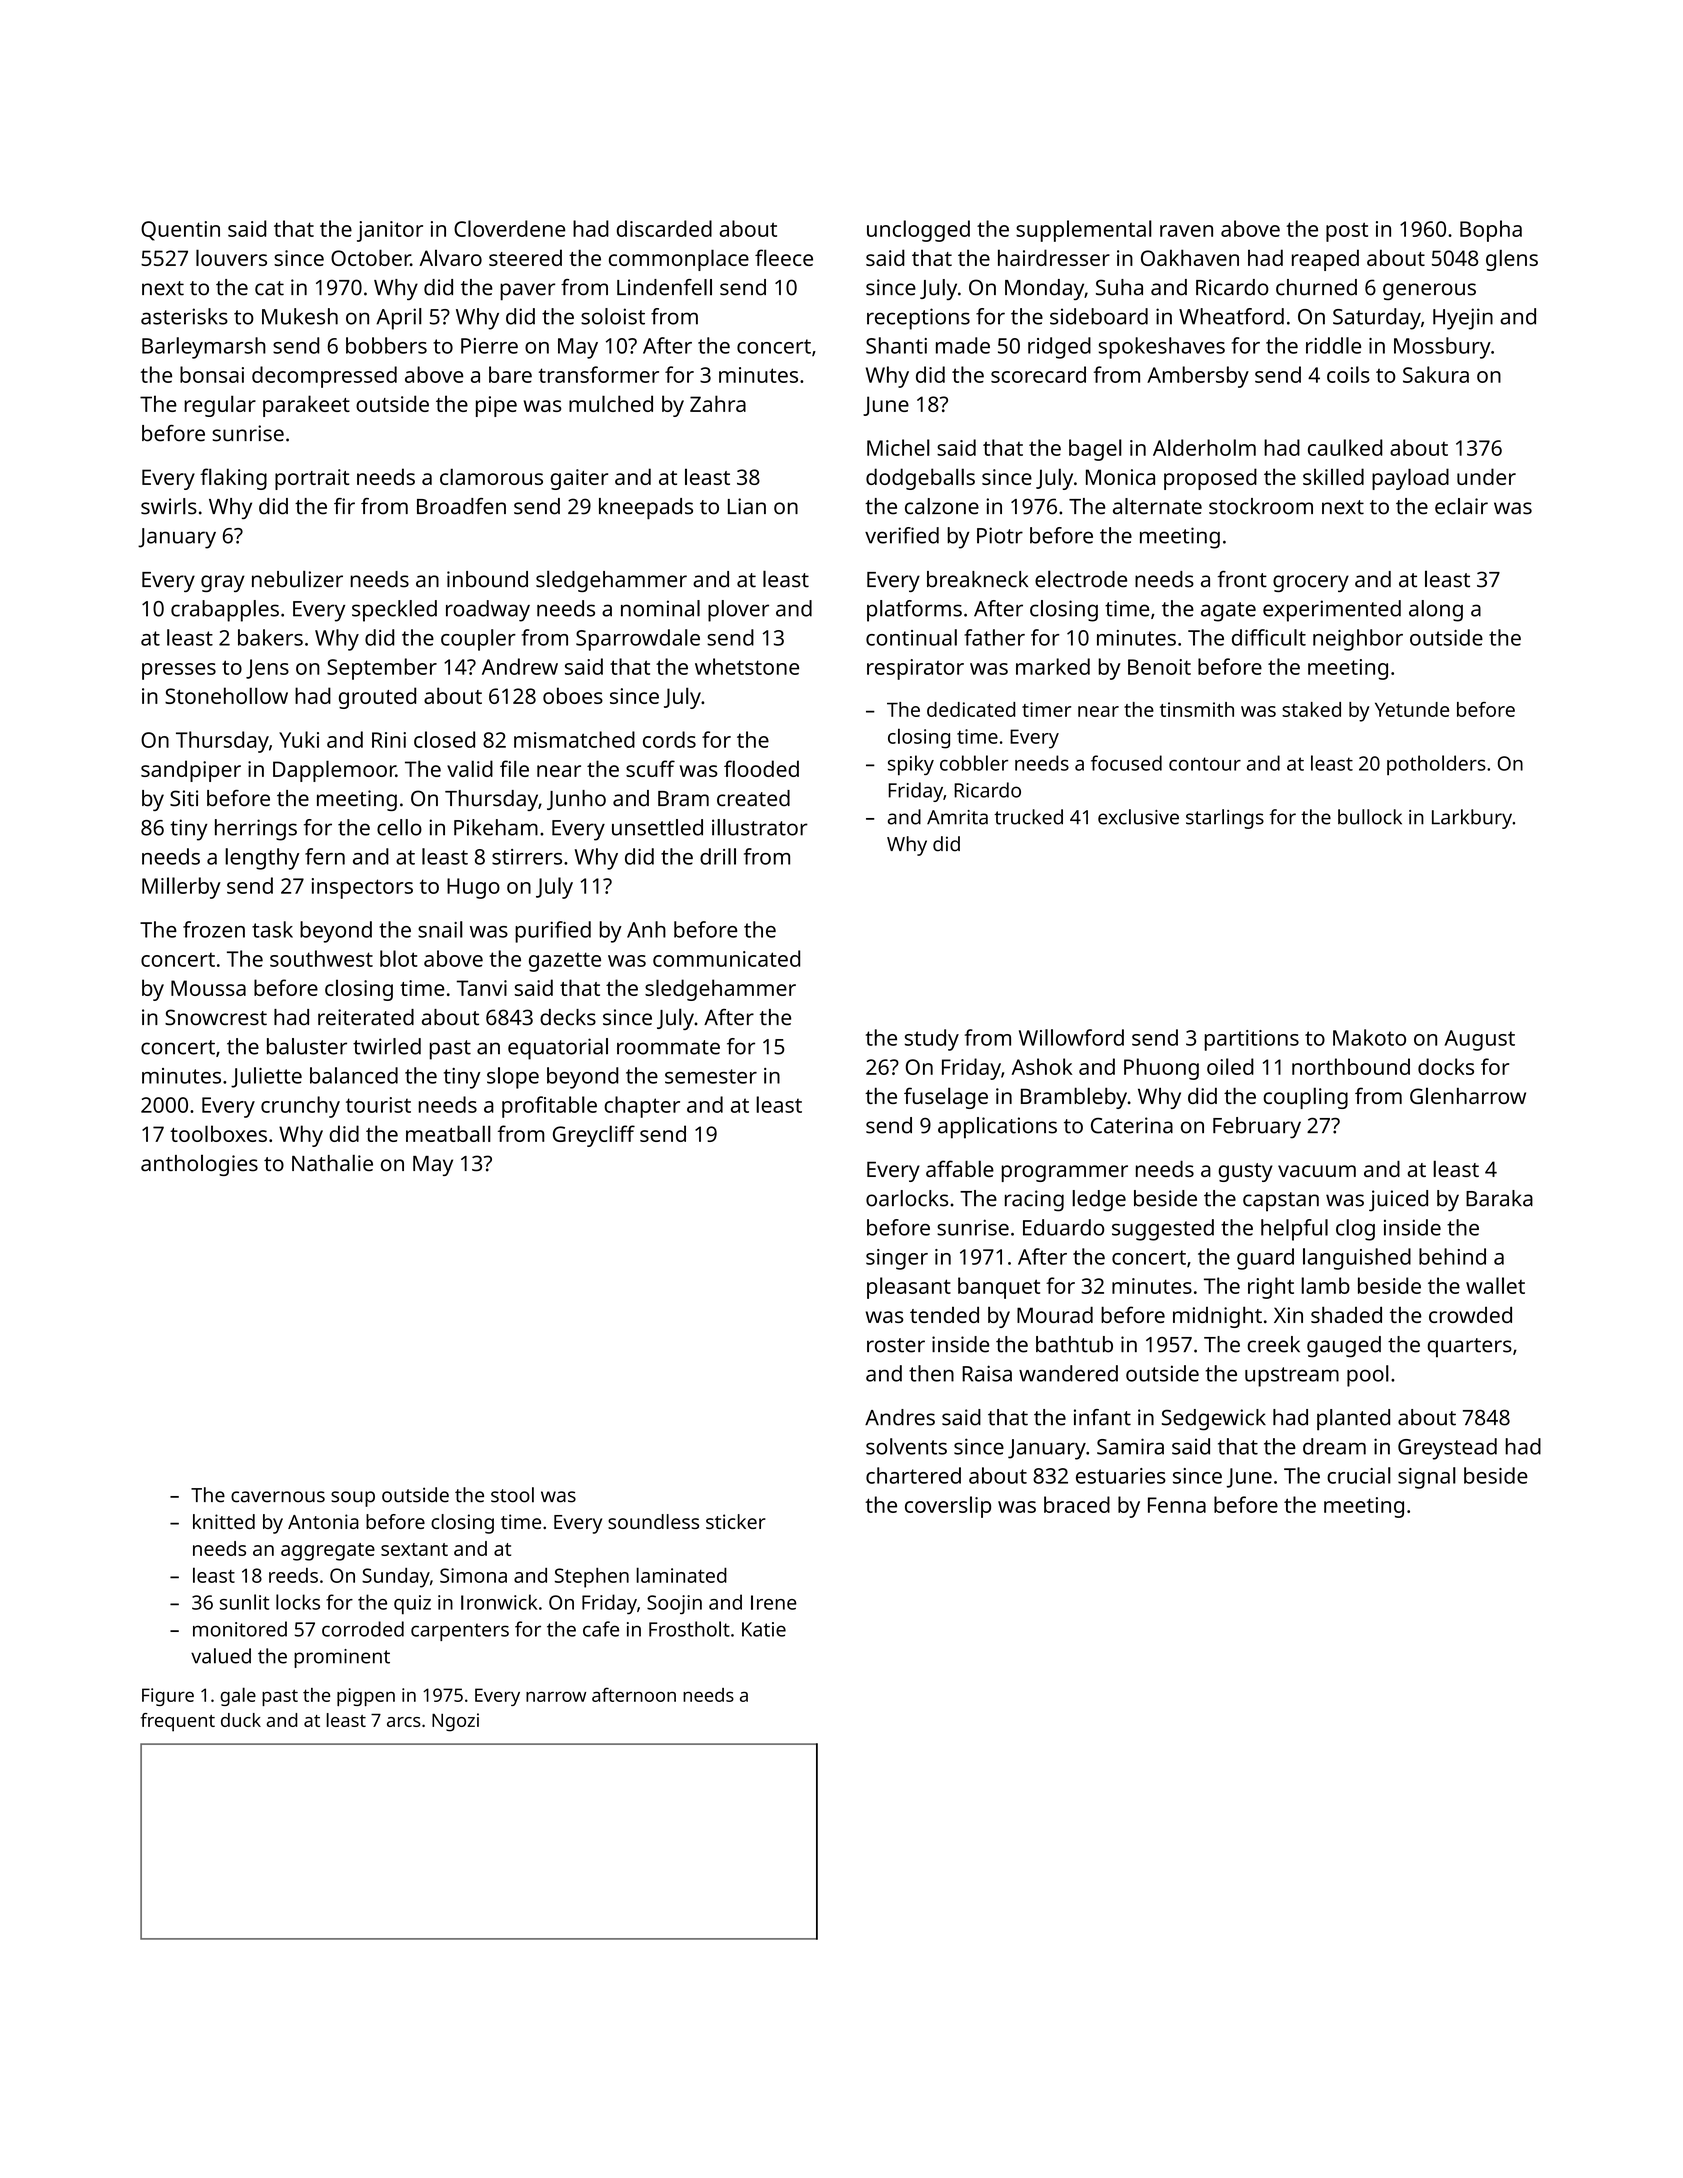 The height and width of the document is (2178, 1683). What do you see at coordinates (900, 1417) in the document?
I see `Andres` at bounding box center [900, 1417].
